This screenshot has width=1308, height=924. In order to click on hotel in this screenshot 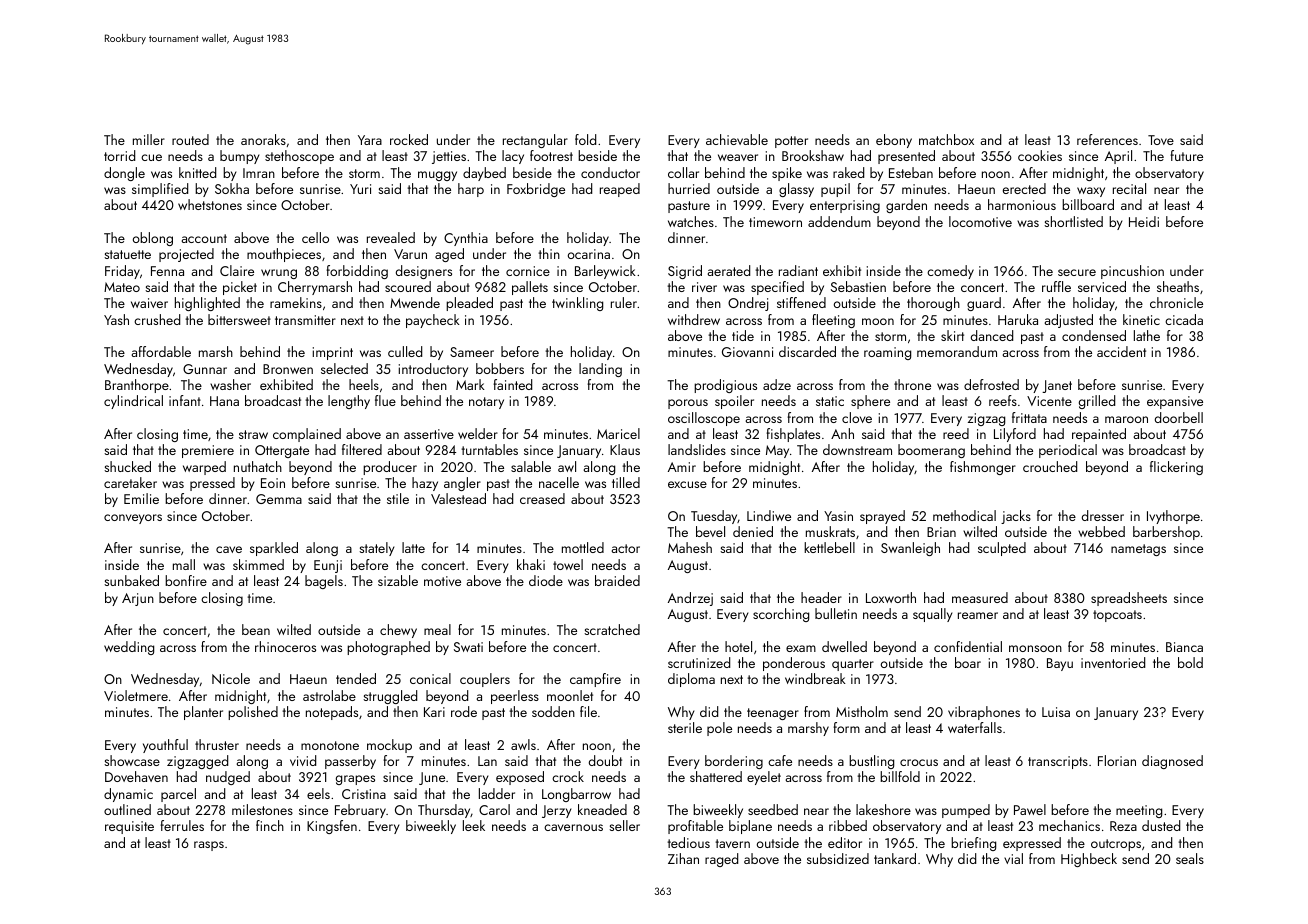, I will do `click(738, 646)`.
